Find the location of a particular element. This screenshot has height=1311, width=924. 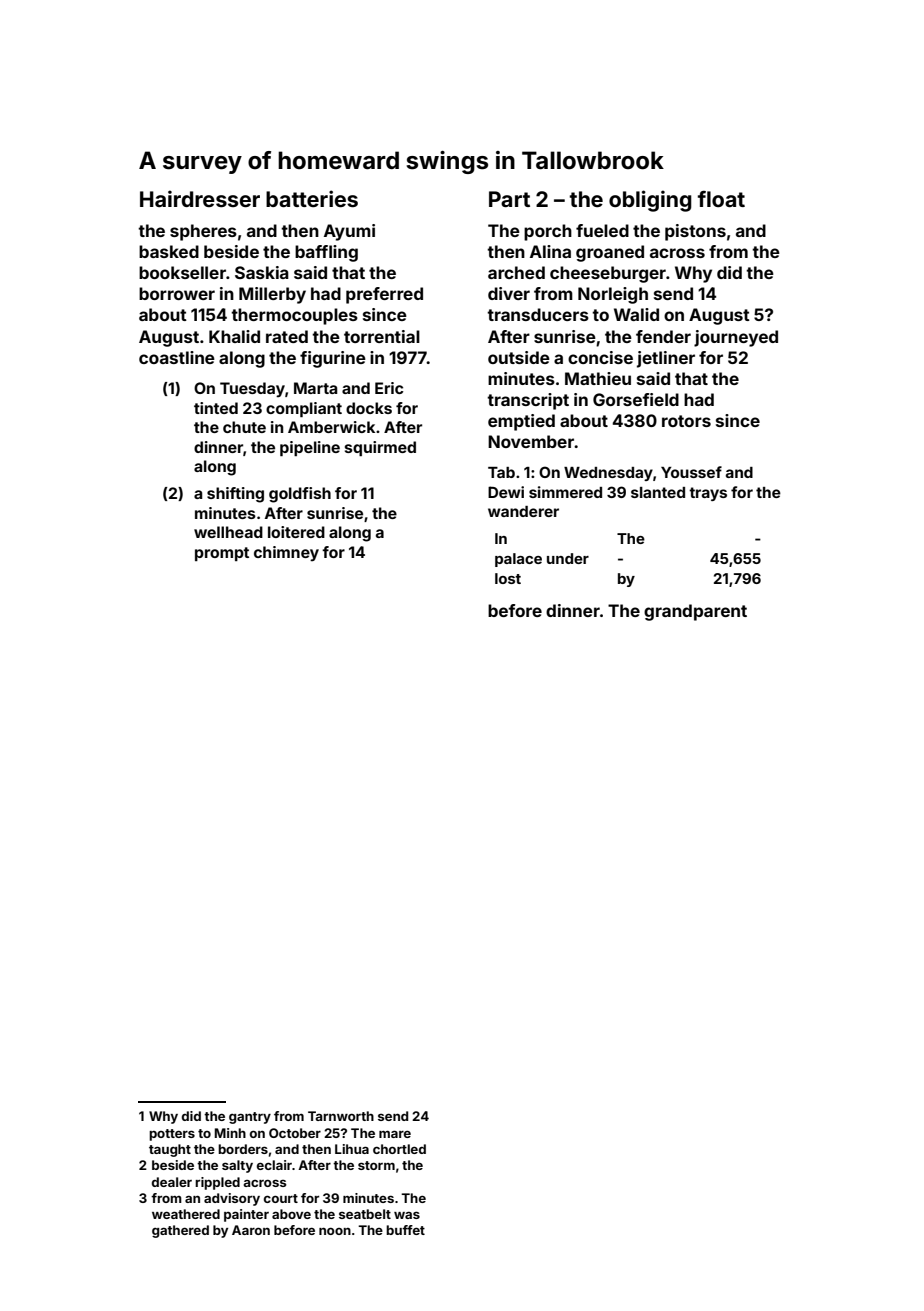

Saskia is located at coordinates (262, 272).
